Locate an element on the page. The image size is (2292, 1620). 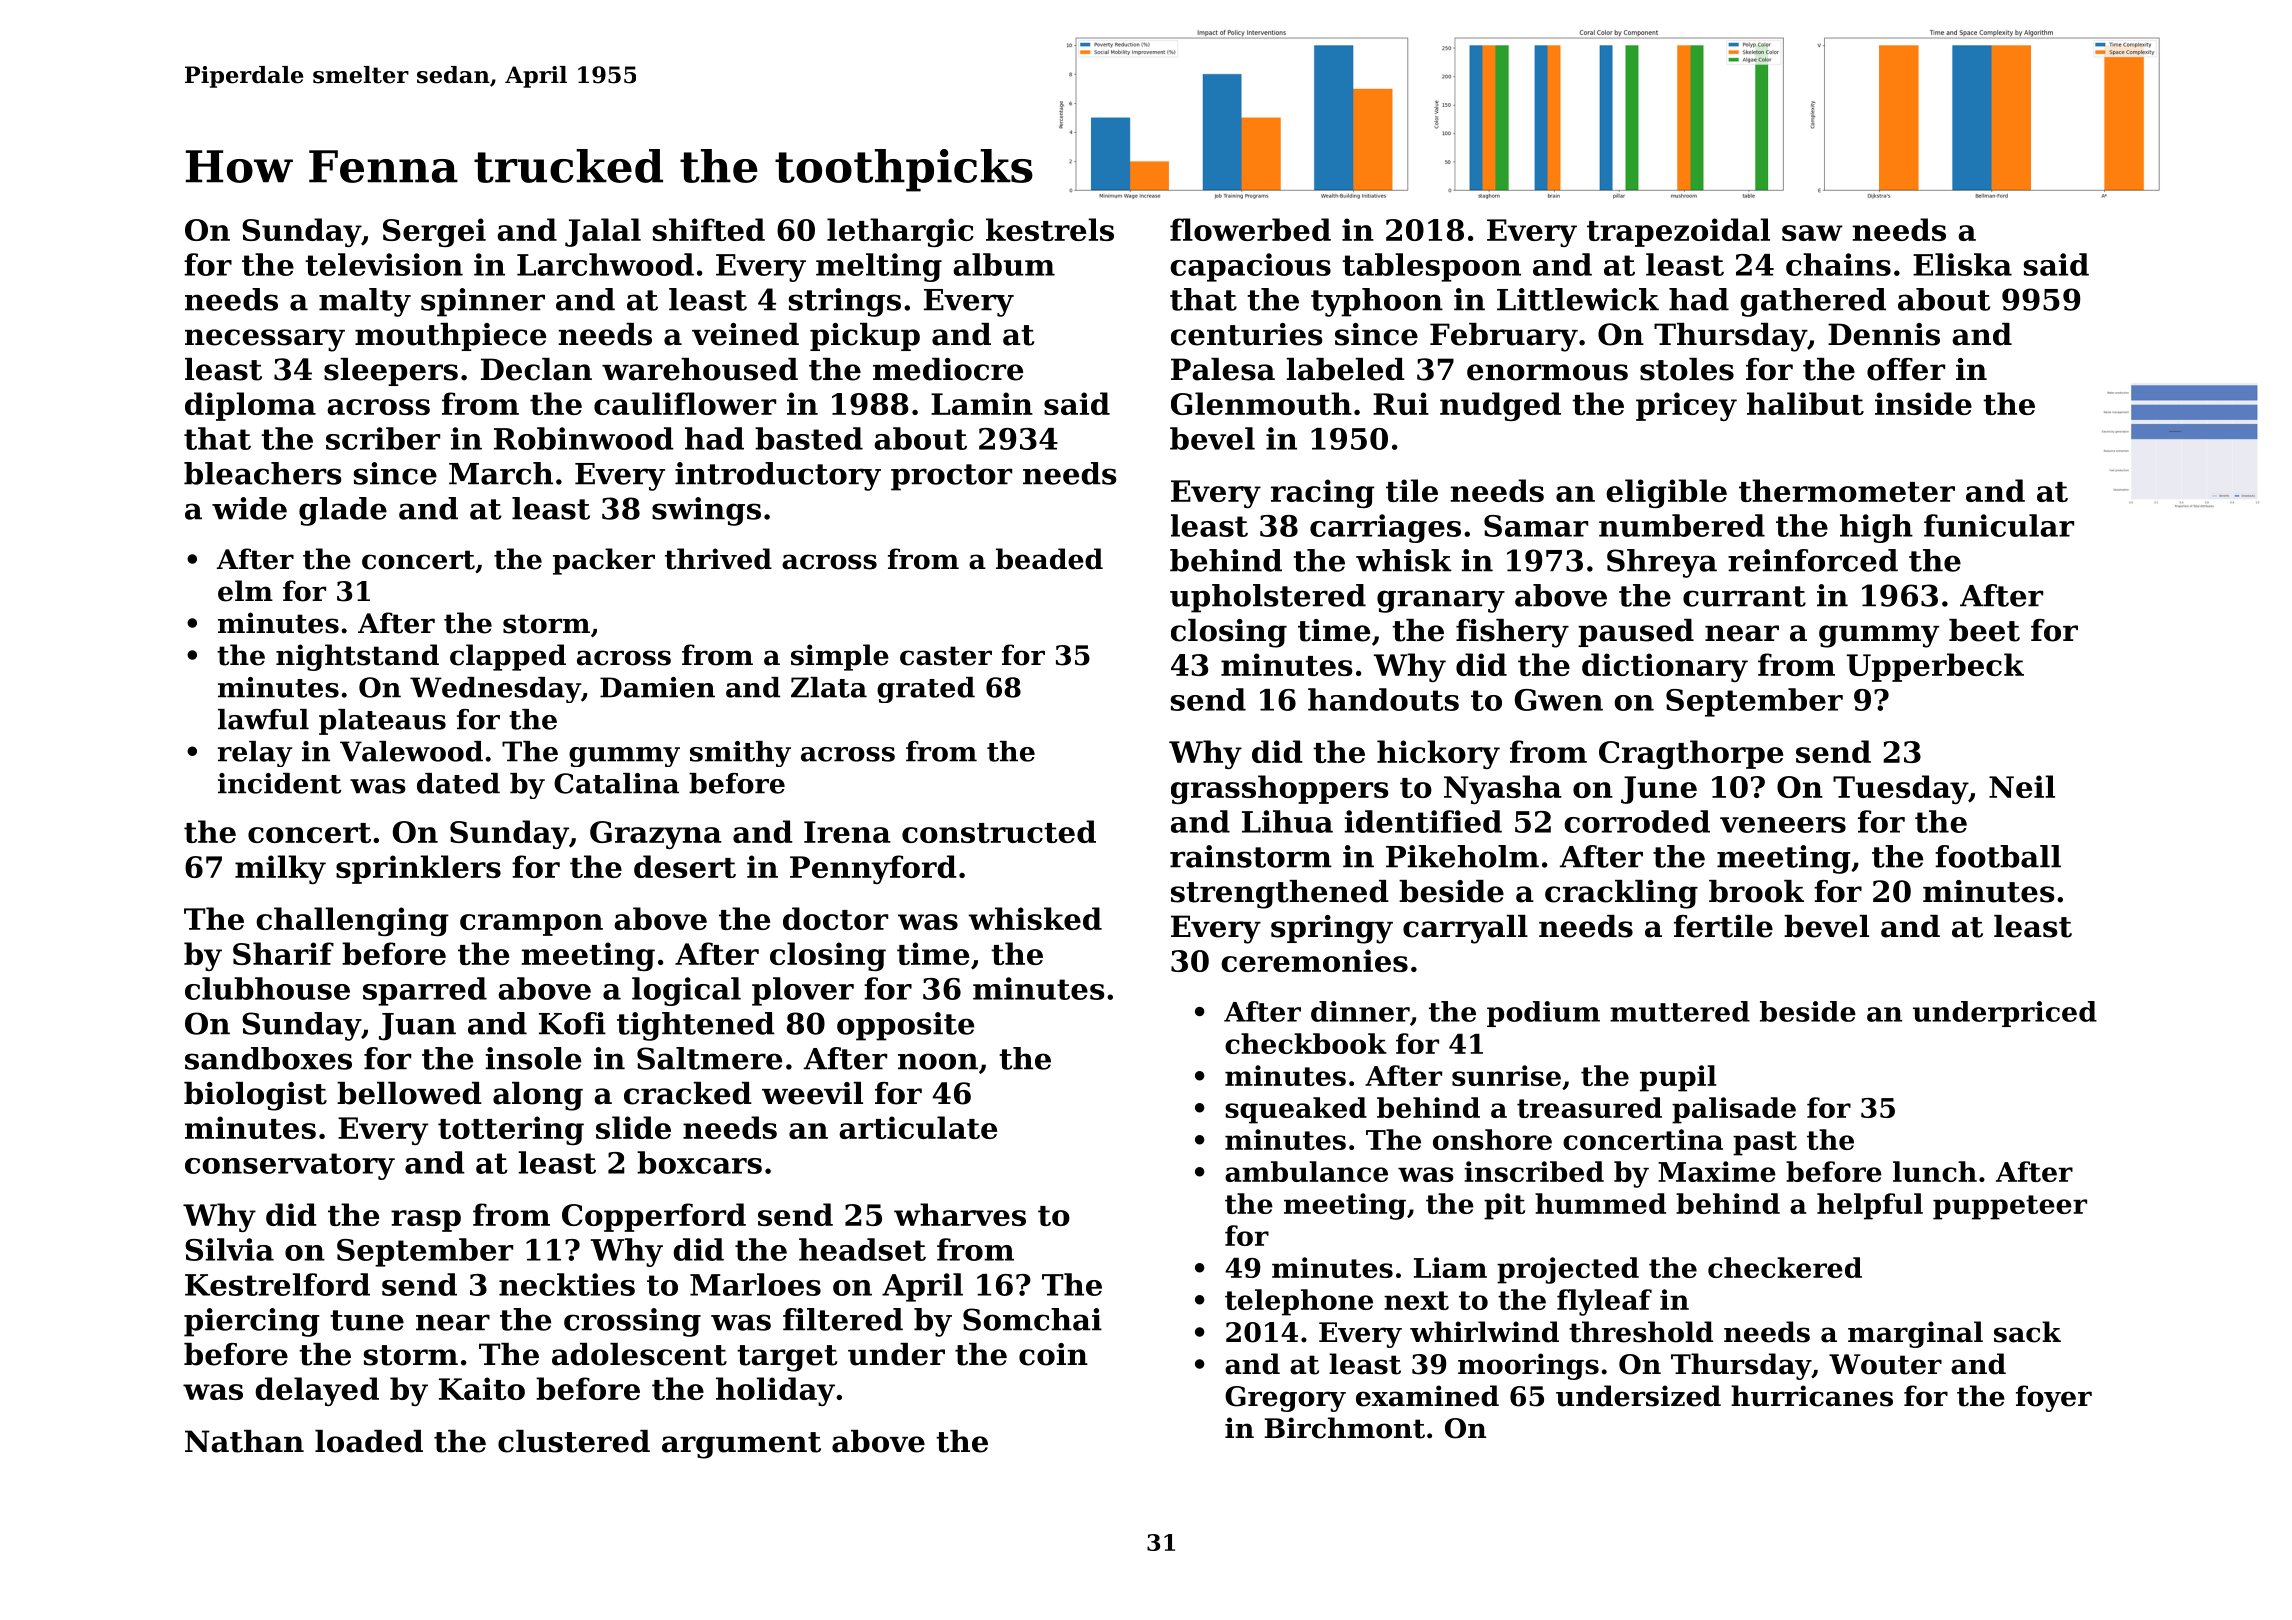
kestrels is located at coordinates (1050, 229).
